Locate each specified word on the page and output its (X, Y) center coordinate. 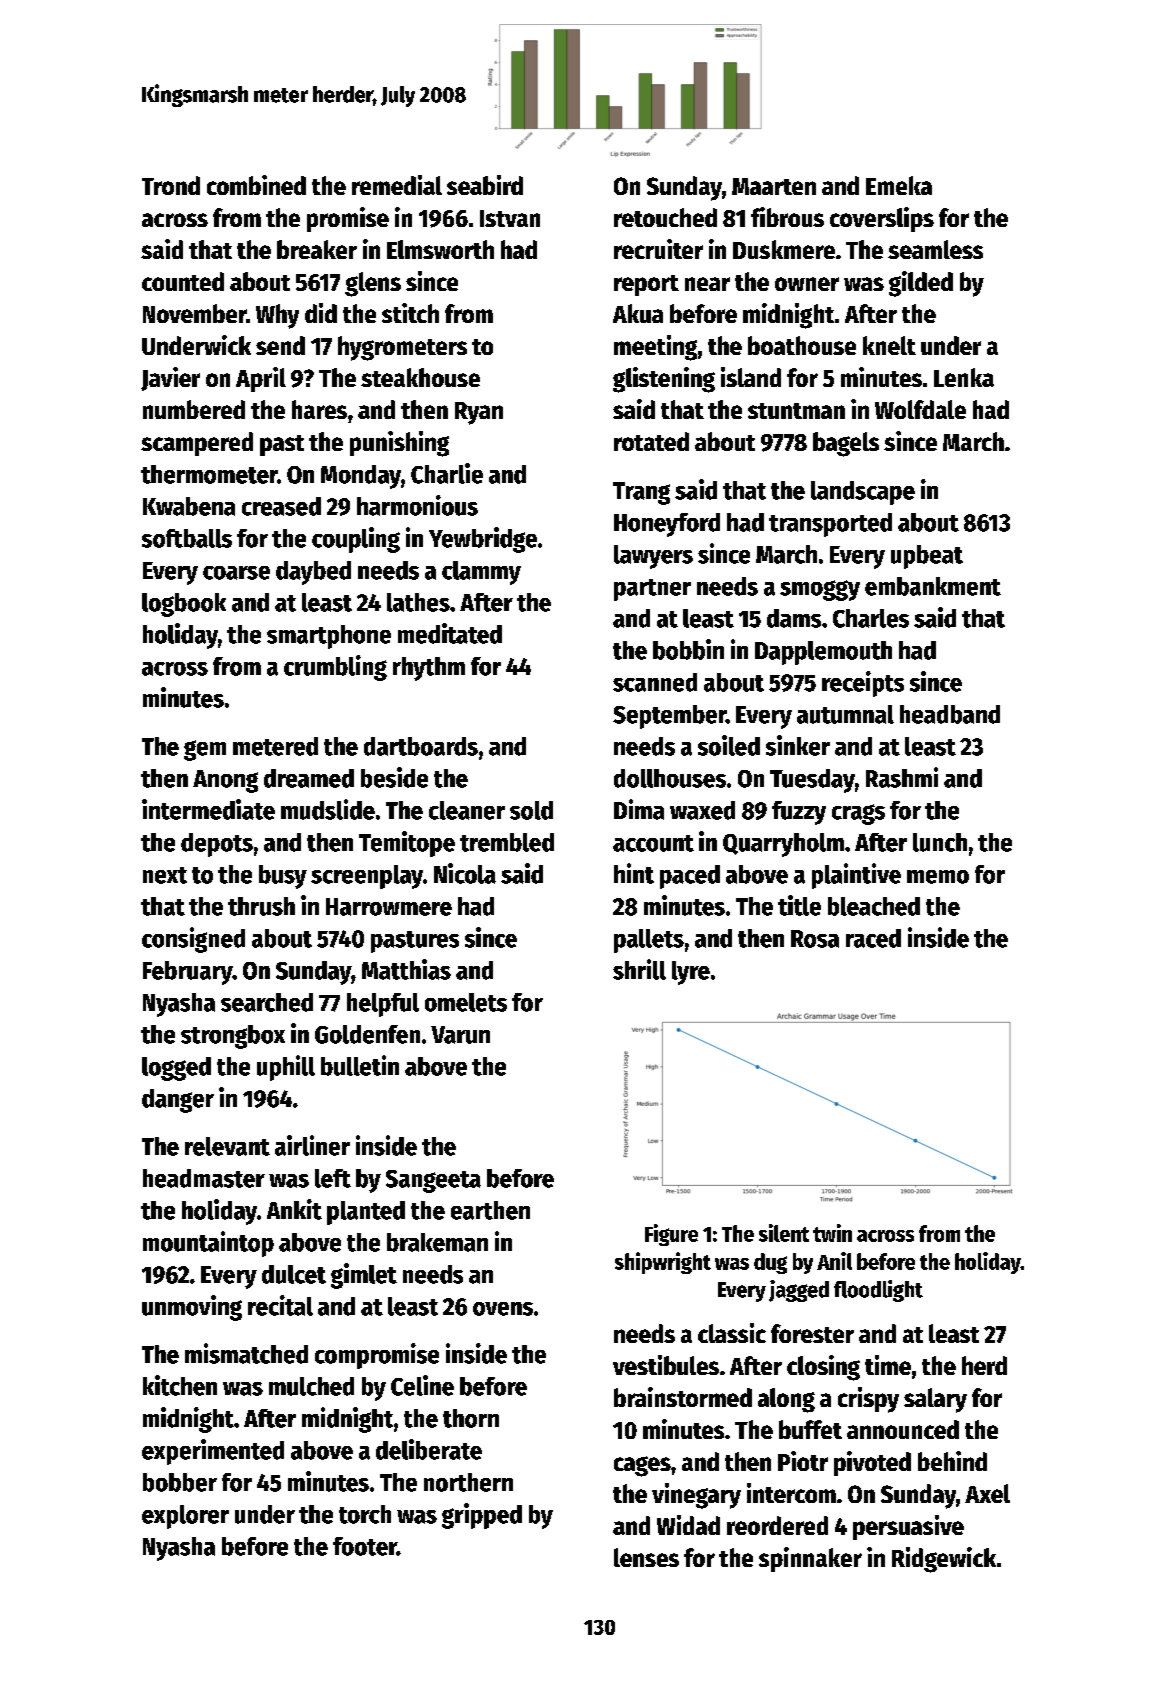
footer (365, 1546)
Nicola (465, 873)
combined (256, 185)
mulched (311, 1386)
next (165, 875)
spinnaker (810, 1559)
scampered (197, 444)
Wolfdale (920, 409)
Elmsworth (440, 249)
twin (832, 1233)
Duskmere (784, 249)
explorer (185, 1517)
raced (873, 938)
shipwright (663, 1263)
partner (652, 590)
